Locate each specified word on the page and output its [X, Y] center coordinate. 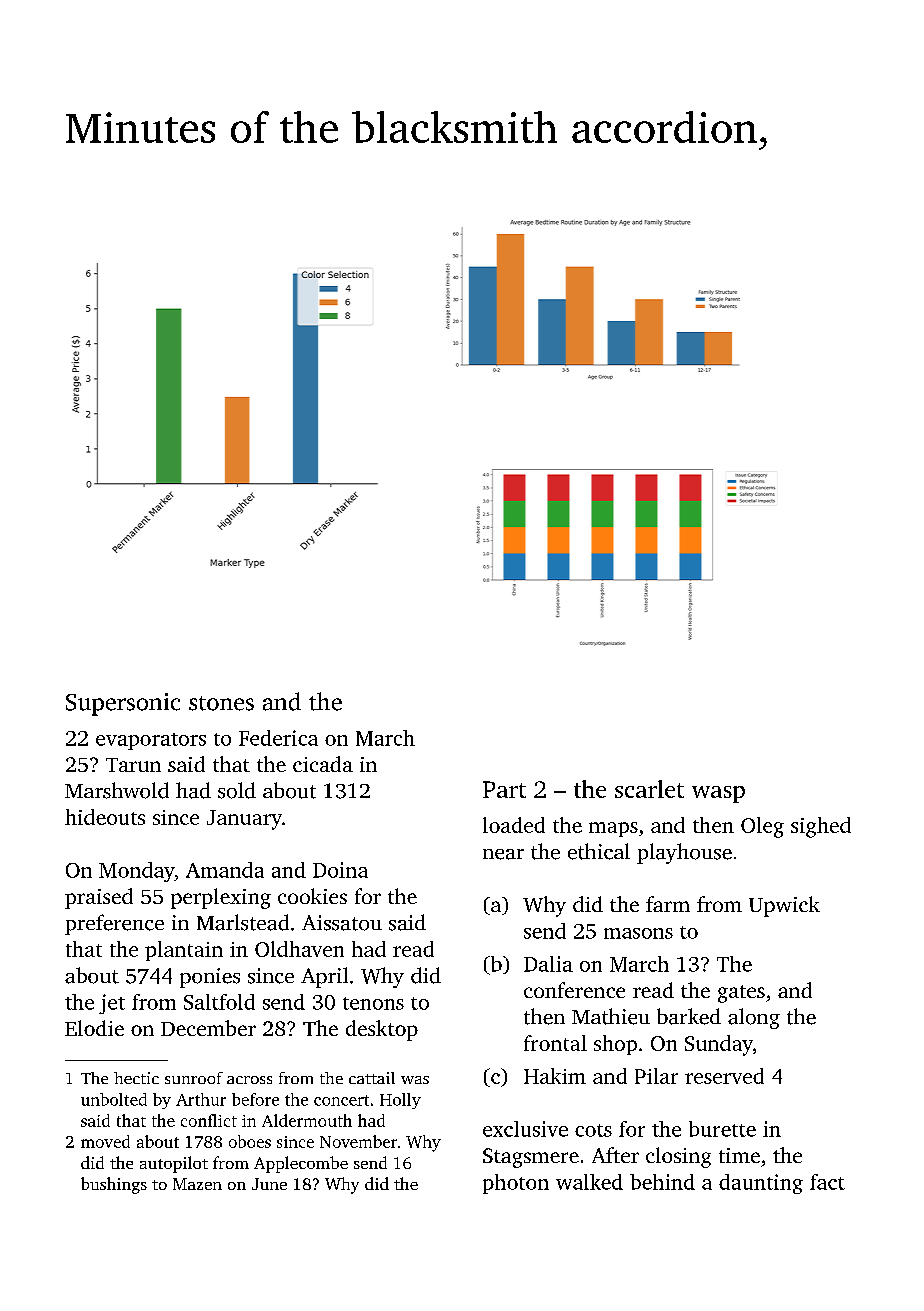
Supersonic [123, 704]
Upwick [784, 906]
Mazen [197, 1184]
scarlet [649, 789]
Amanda [225, 870]
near [503, 854]
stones [221, 703]
